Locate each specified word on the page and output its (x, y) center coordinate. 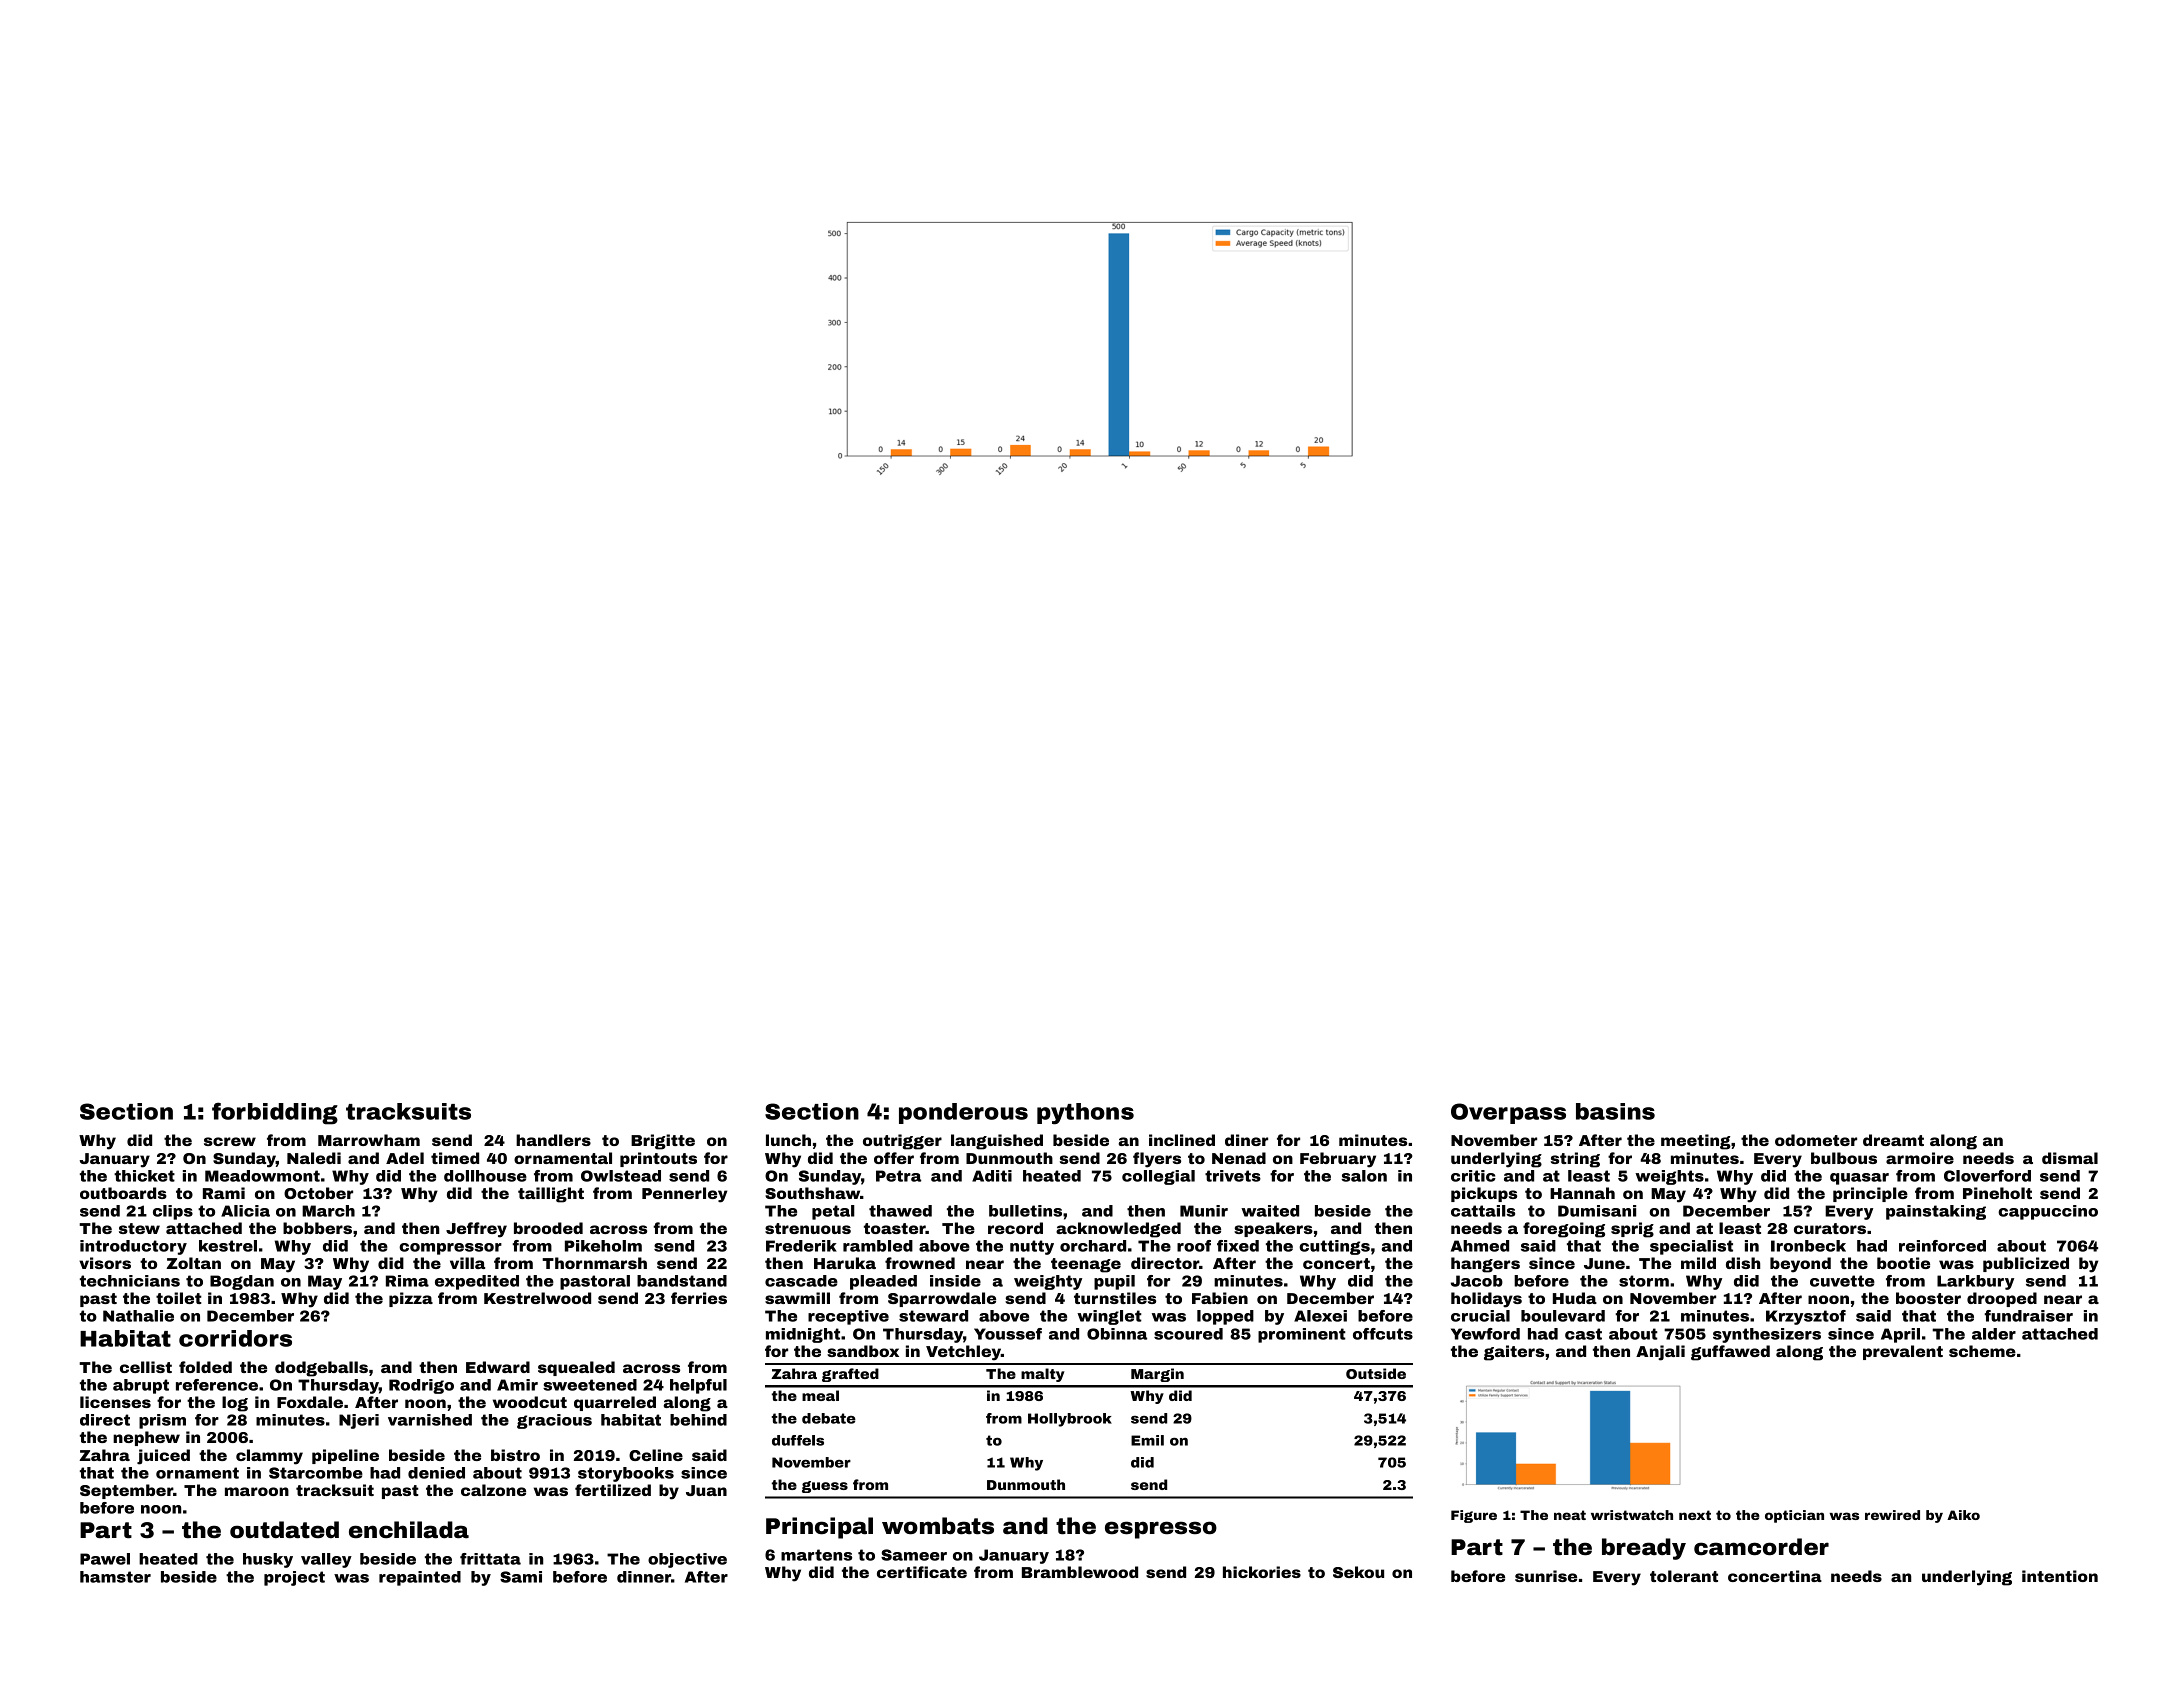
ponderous (963, 1113)
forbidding (275, 1113)
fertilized (613, 1490)
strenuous (808, 1228)
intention (2060, 1576)
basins (1615, 1111)
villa (467, 1263)
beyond (1800, 1265)
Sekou (1358, 1572)
